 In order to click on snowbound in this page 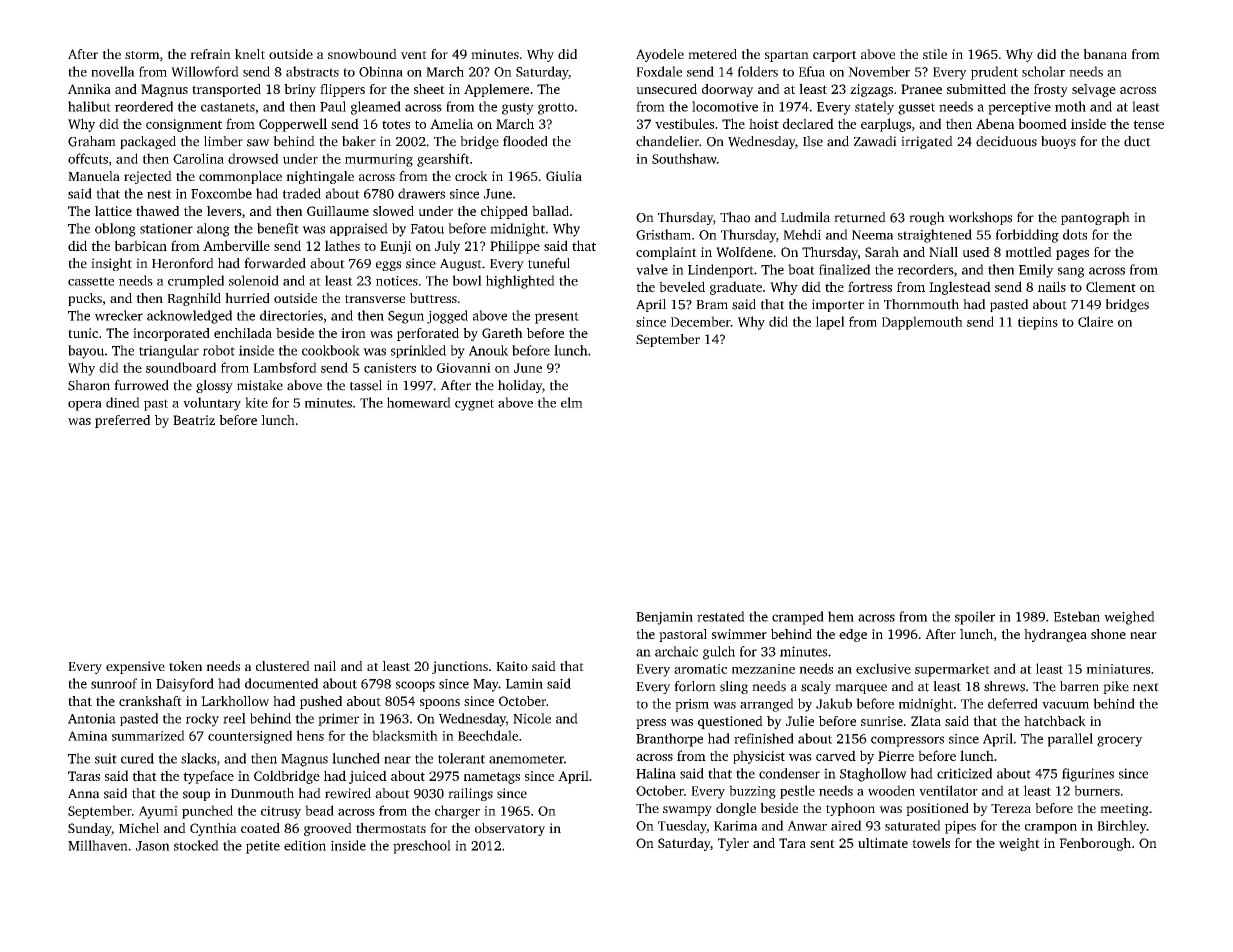, I will do `click(362, 54)`.
